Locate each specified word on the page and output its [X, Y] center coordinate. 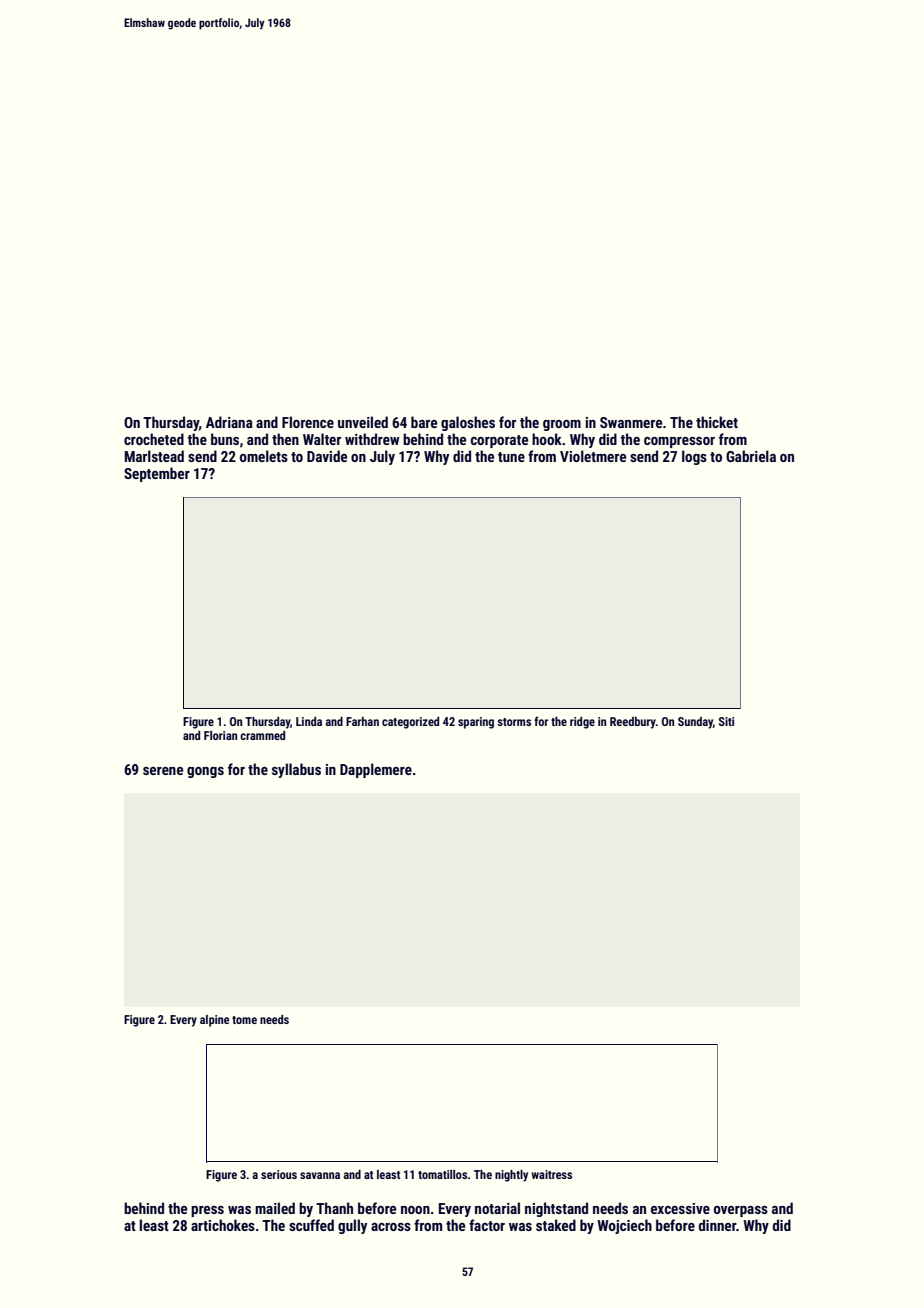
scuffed [311, 1225]
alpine [215, 1021]
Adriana [229, 422]
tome [244, 1020]
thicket [717, 422]
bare [424, 422]
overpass [741, 1211]
